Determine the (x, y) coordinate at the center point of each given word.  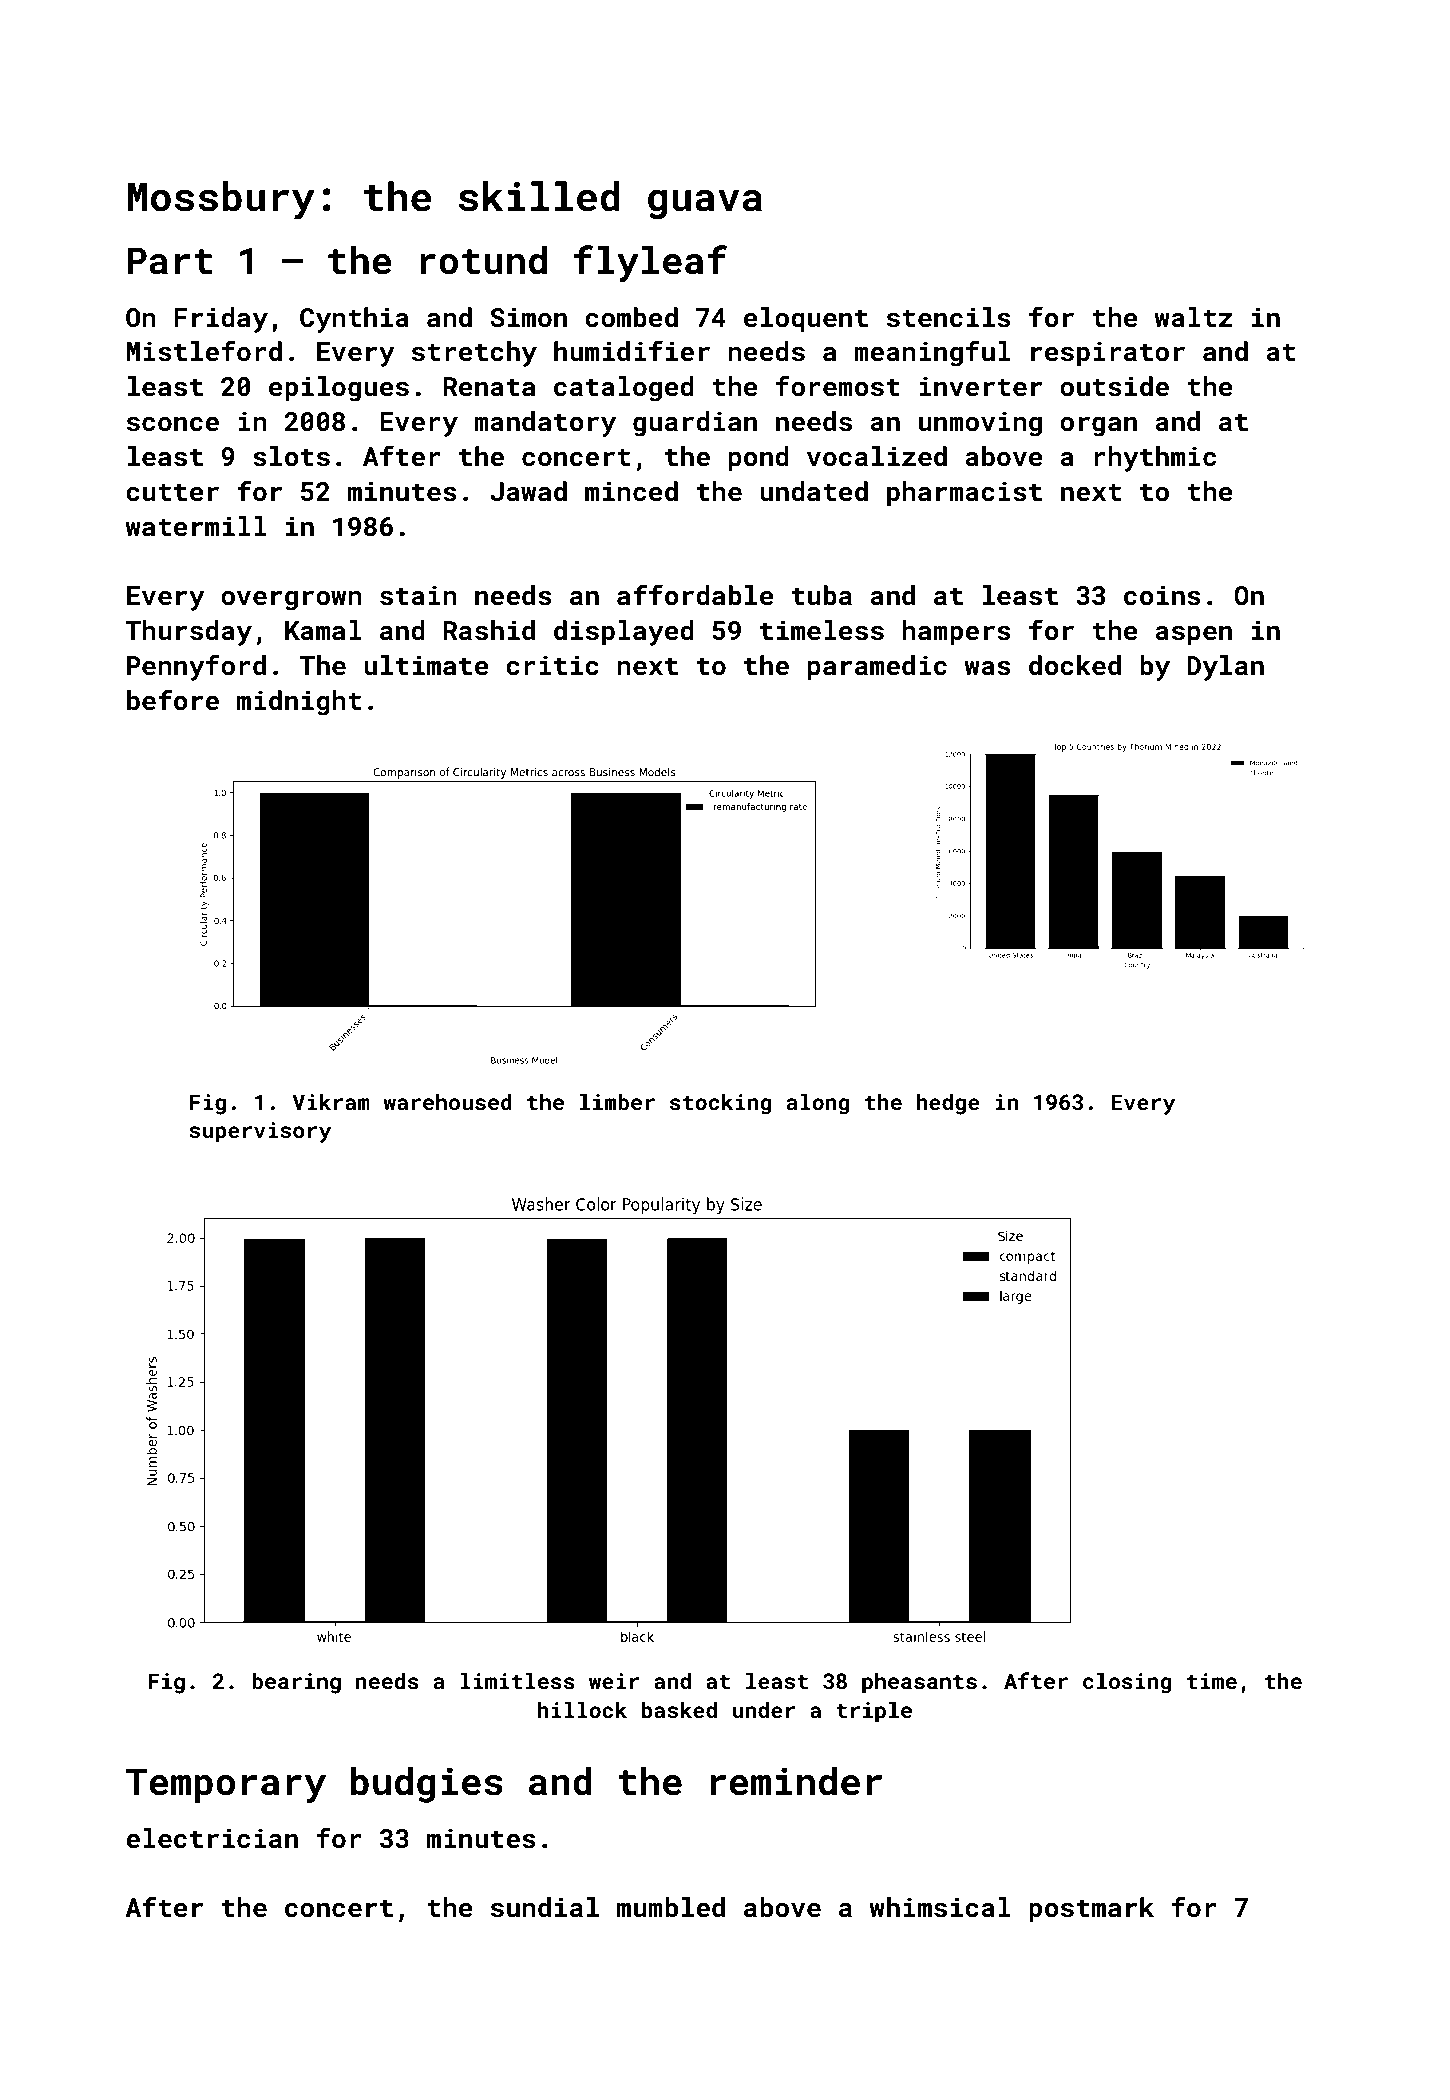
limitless (517, 1680)
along (818, 1104)
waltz (1193, 317)
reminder (796, 1781)
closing (1127, 1683)
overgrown (291, 601)
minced (631, 491)
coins (1162, 595)
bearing (296, 1683)
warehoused (447, 1101)
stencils (949, 317)
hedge (948, 1104)
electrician (212, 1838)
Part (170, 261)
